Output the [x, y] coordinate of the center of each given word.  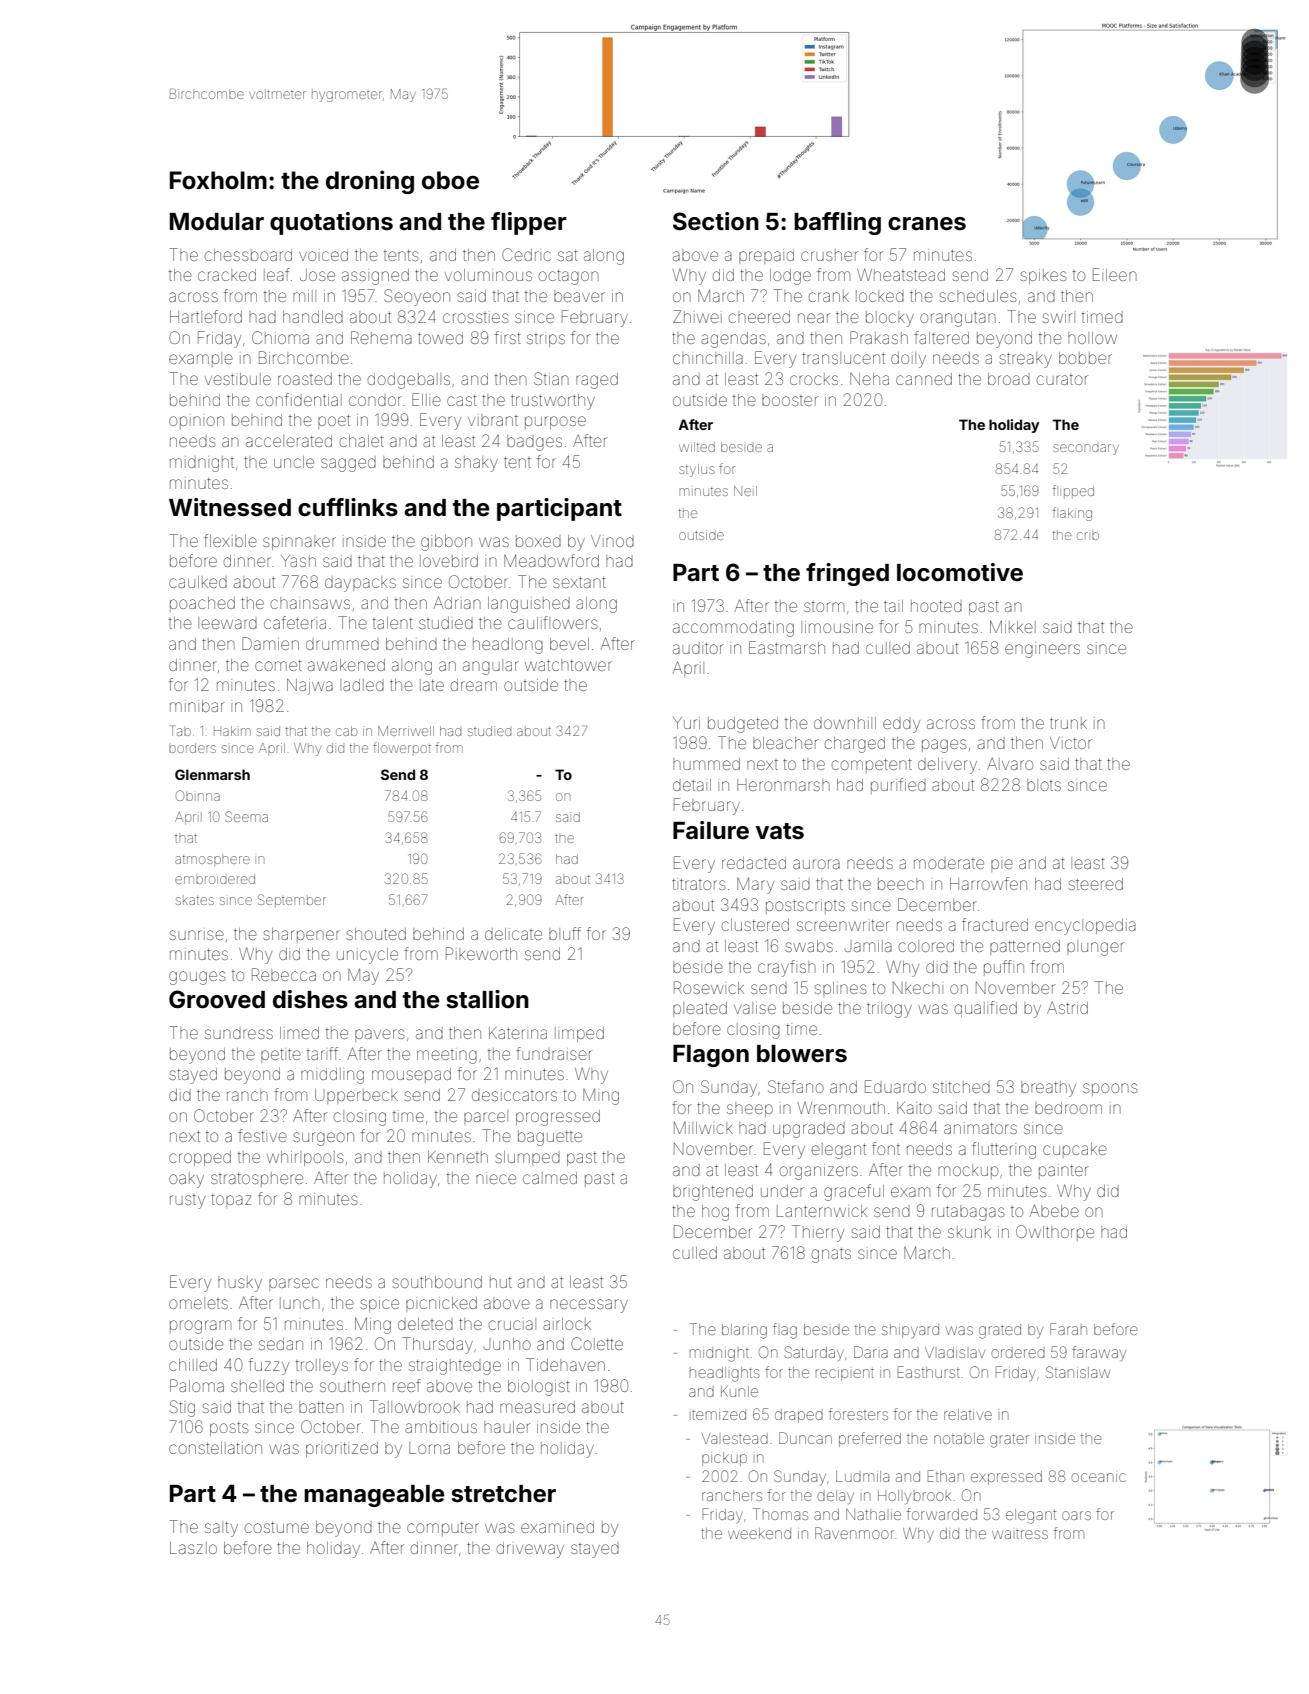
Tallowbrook [414, 1406]
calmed [550, 1178]
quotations [331, 223]
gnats [831, 1255]
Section [716, 221]
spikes [1043, 276]
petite [281, 1056]
